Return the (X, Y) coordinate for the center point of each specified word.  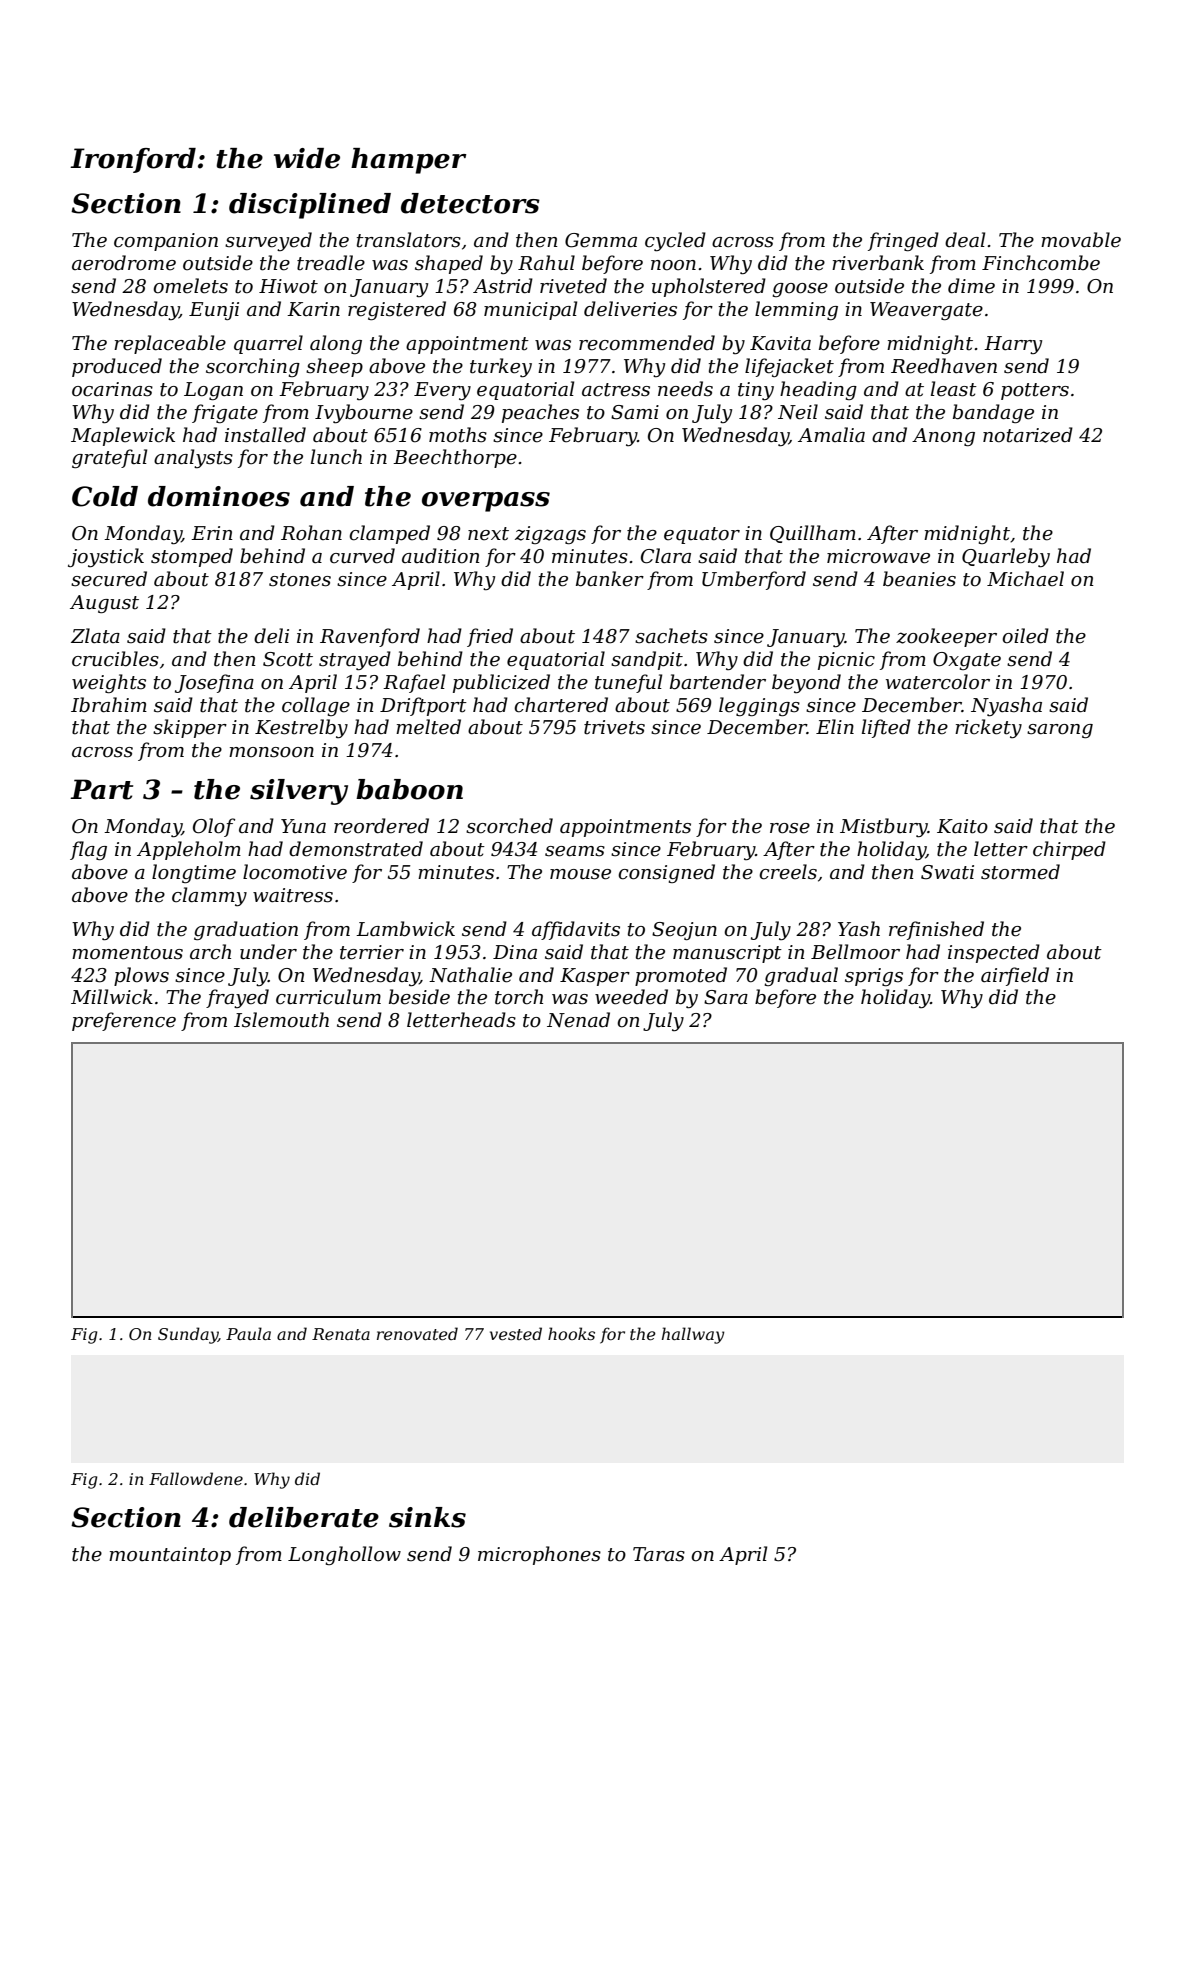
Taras (659, 1554)
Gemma (601, 240)
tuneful (628, 683)
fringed (903, 241)
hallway (693, 1335)
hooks (571, 1333)
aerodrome (124, 263)
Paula (248, 1333)
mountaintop (170, 1556)
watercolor (938, 682)
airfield (1015, 976)
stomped (192, 557)
